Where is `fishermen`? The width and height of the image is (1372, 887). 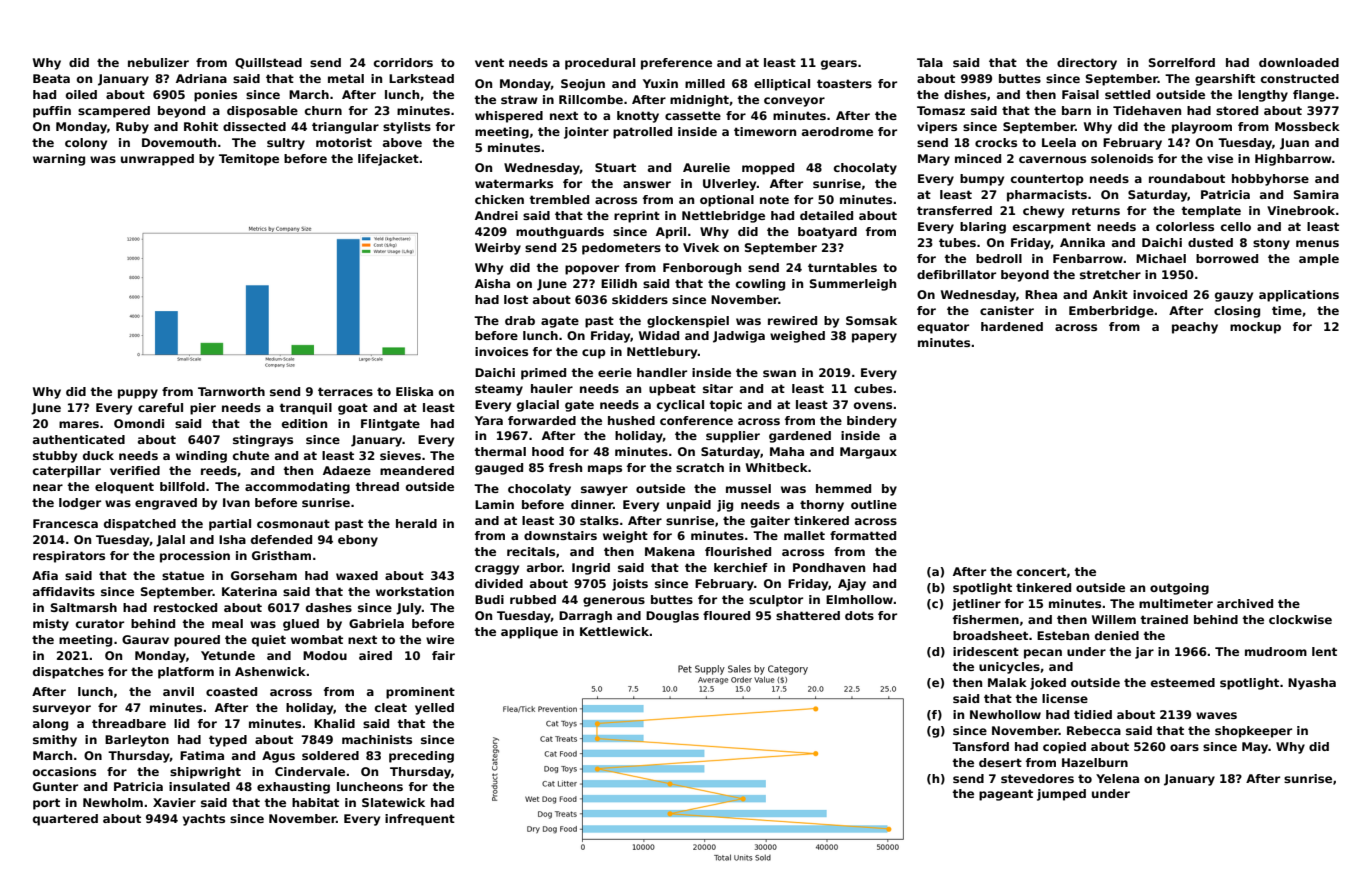
fishermen is located at coordinates (986, 619).
